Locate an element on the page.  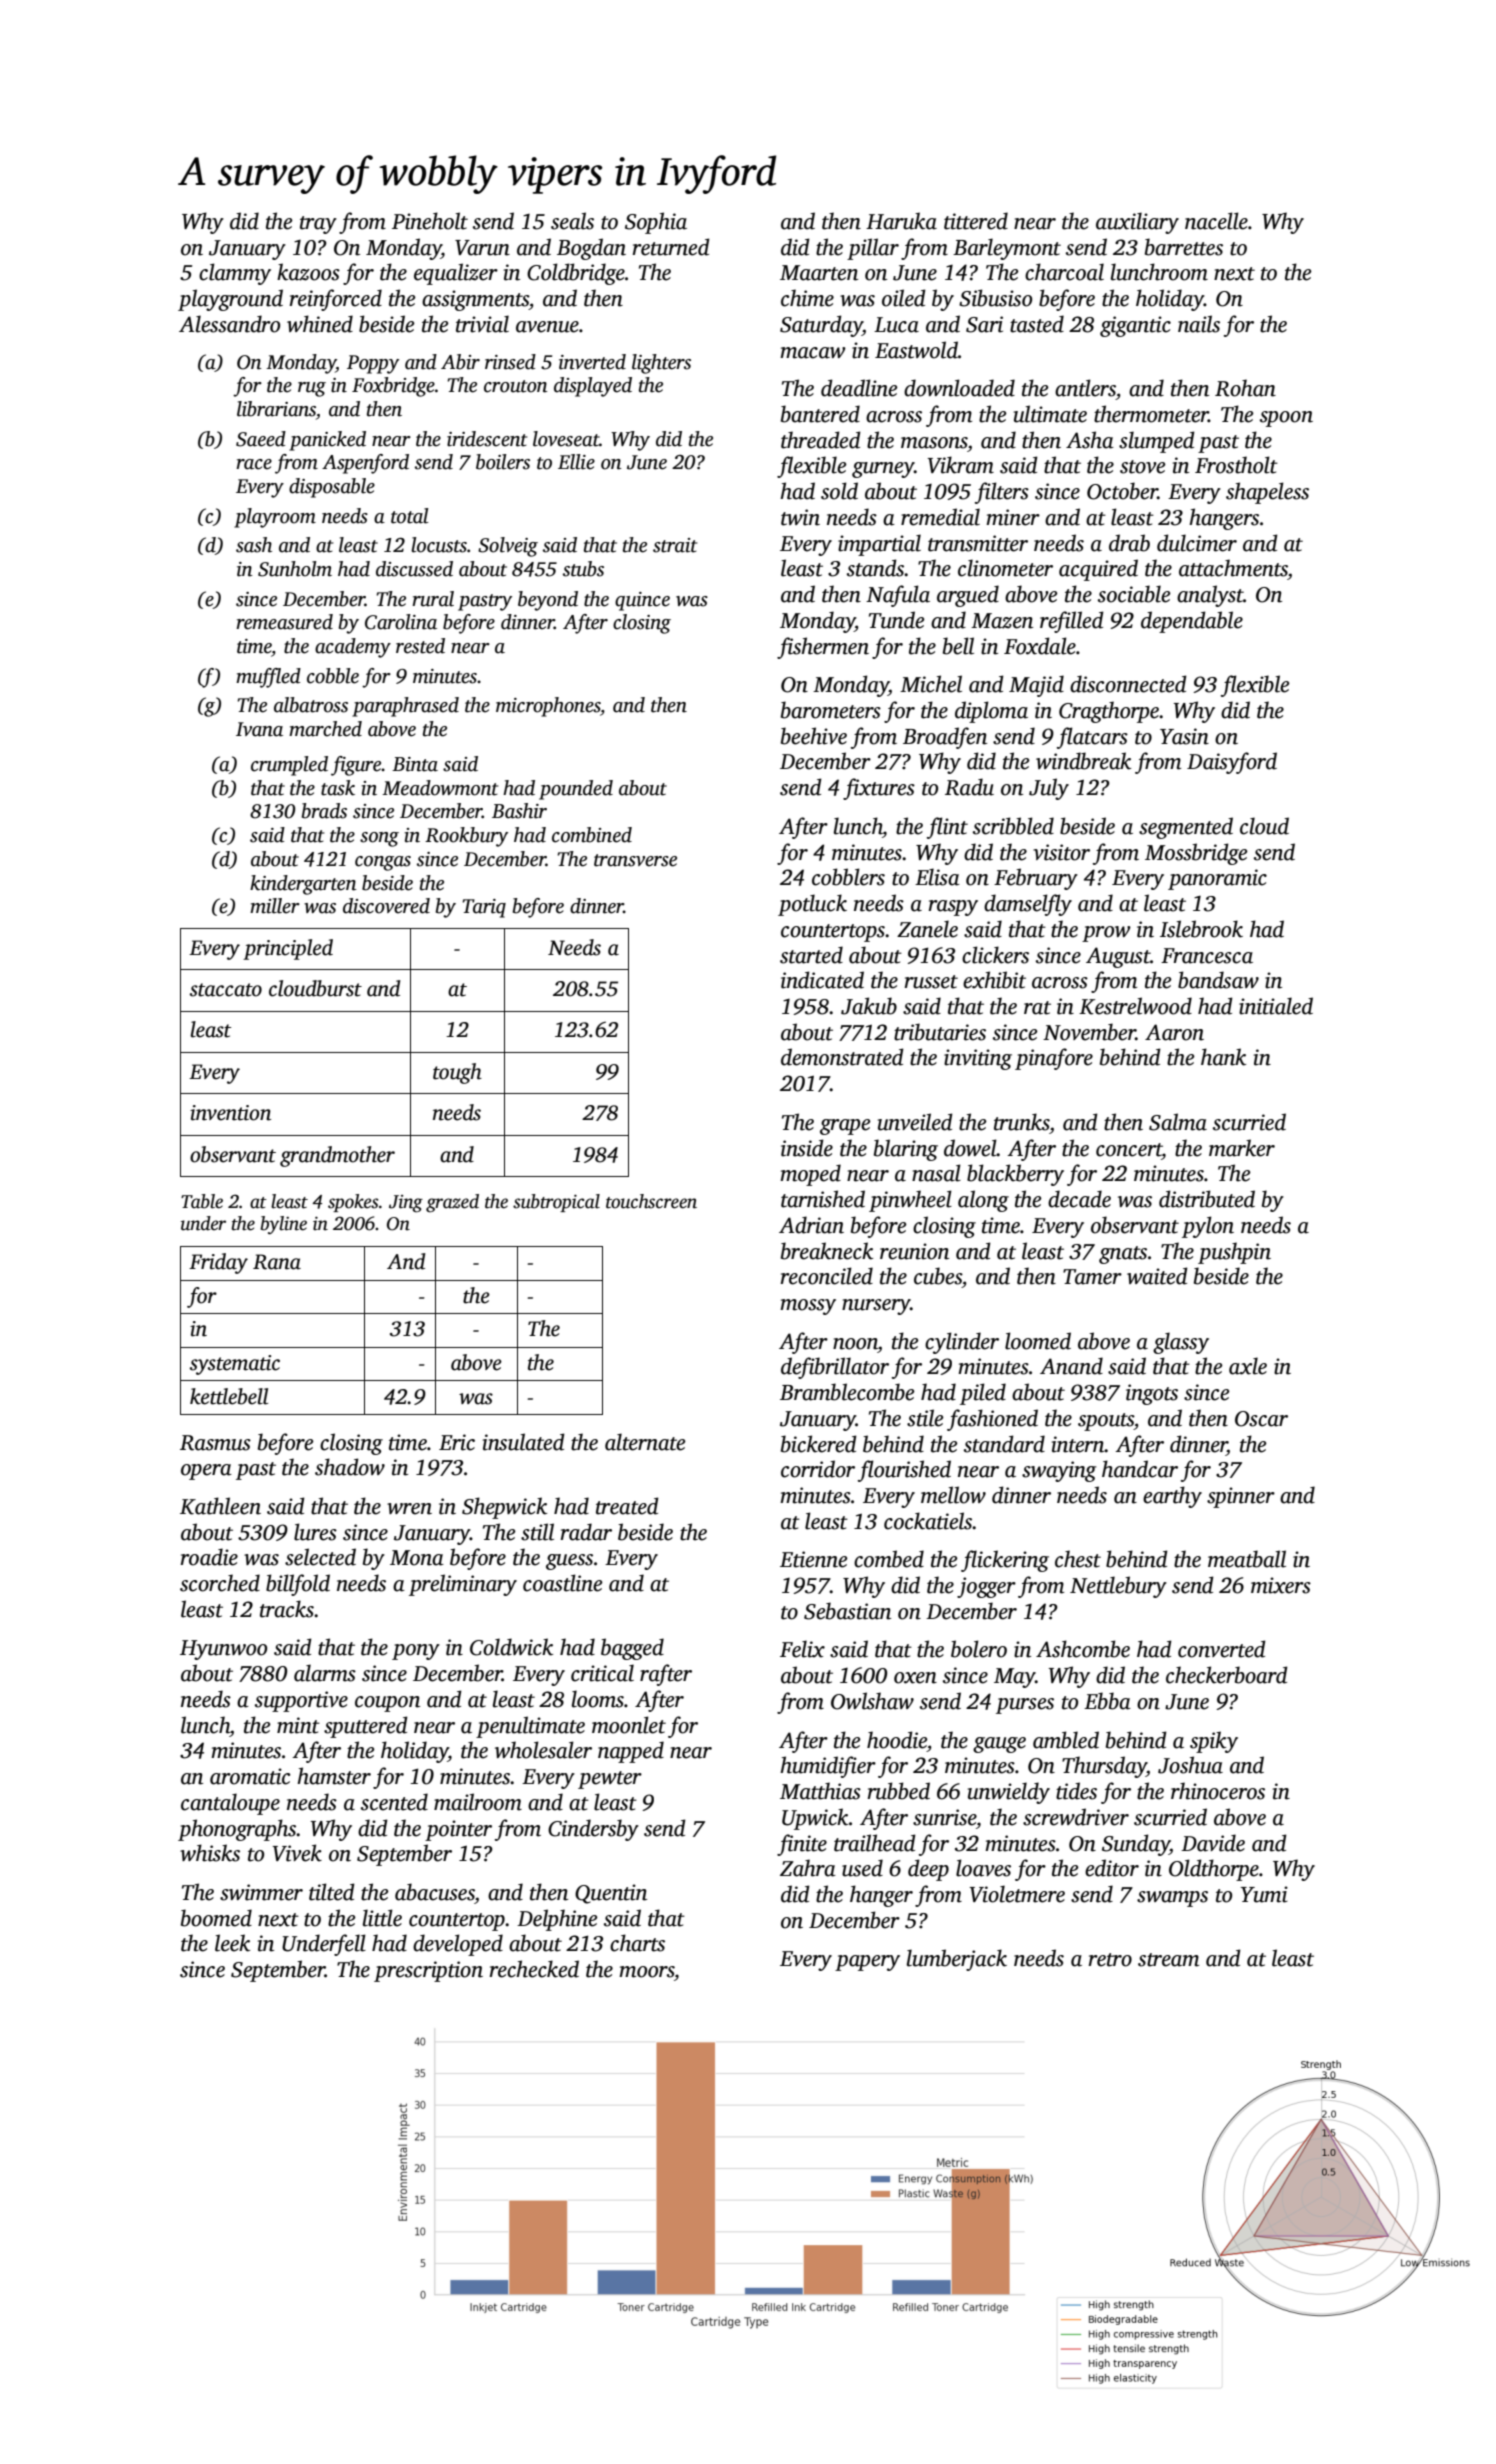
Solveig is located at coordinates (508, 547).
